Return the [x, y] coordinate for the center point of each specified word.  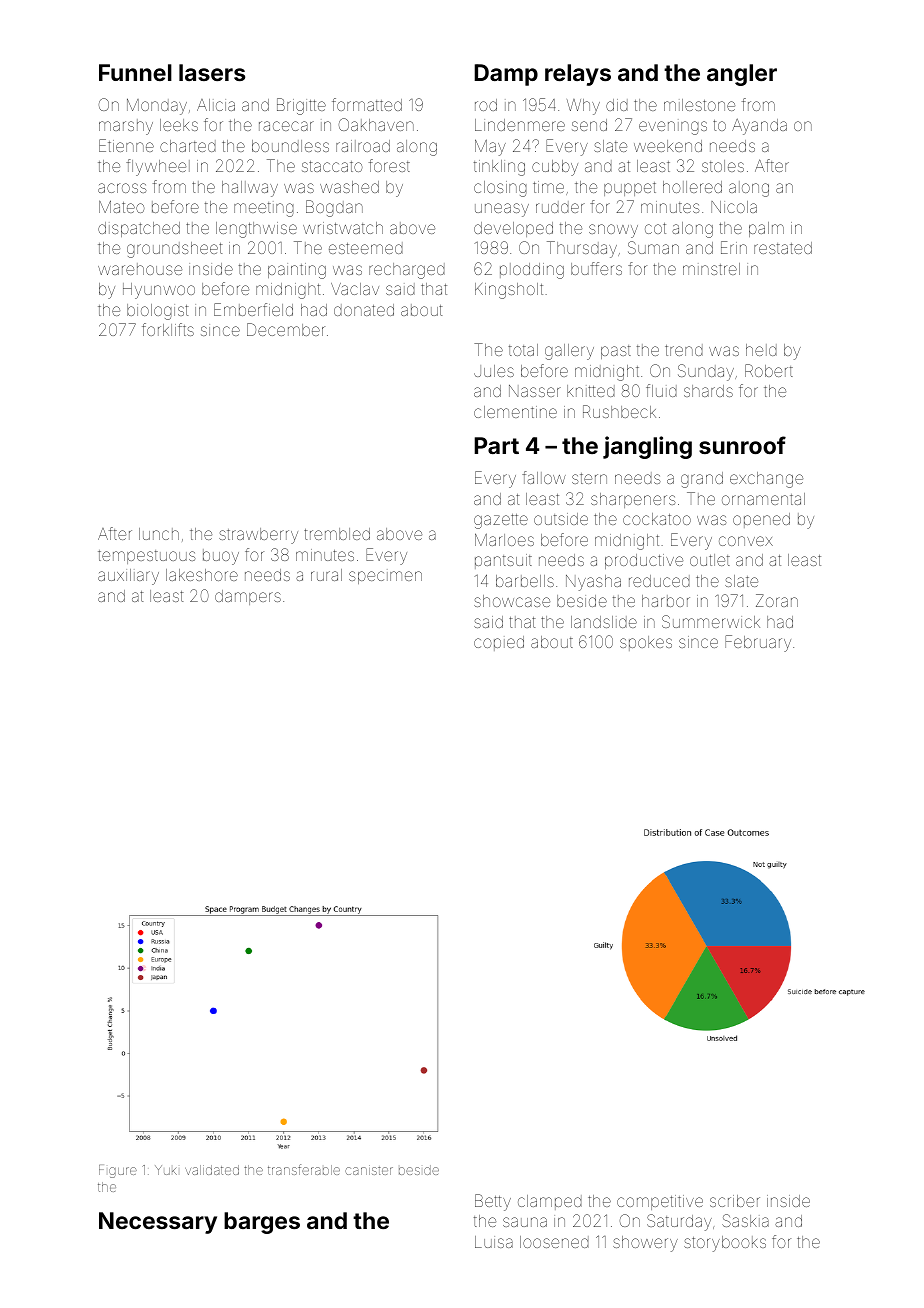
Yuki [166, 1170]
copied [499, 643]
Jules [494, 371]
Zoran [777, 600]
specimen [385, 577]
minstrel [711, 269]
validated [212, 1170]
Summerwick [711, 621]
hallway [250, 189]
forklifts [168, 329]
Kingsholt [509, 291]
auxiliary [128, 577]
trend [684, 350]
